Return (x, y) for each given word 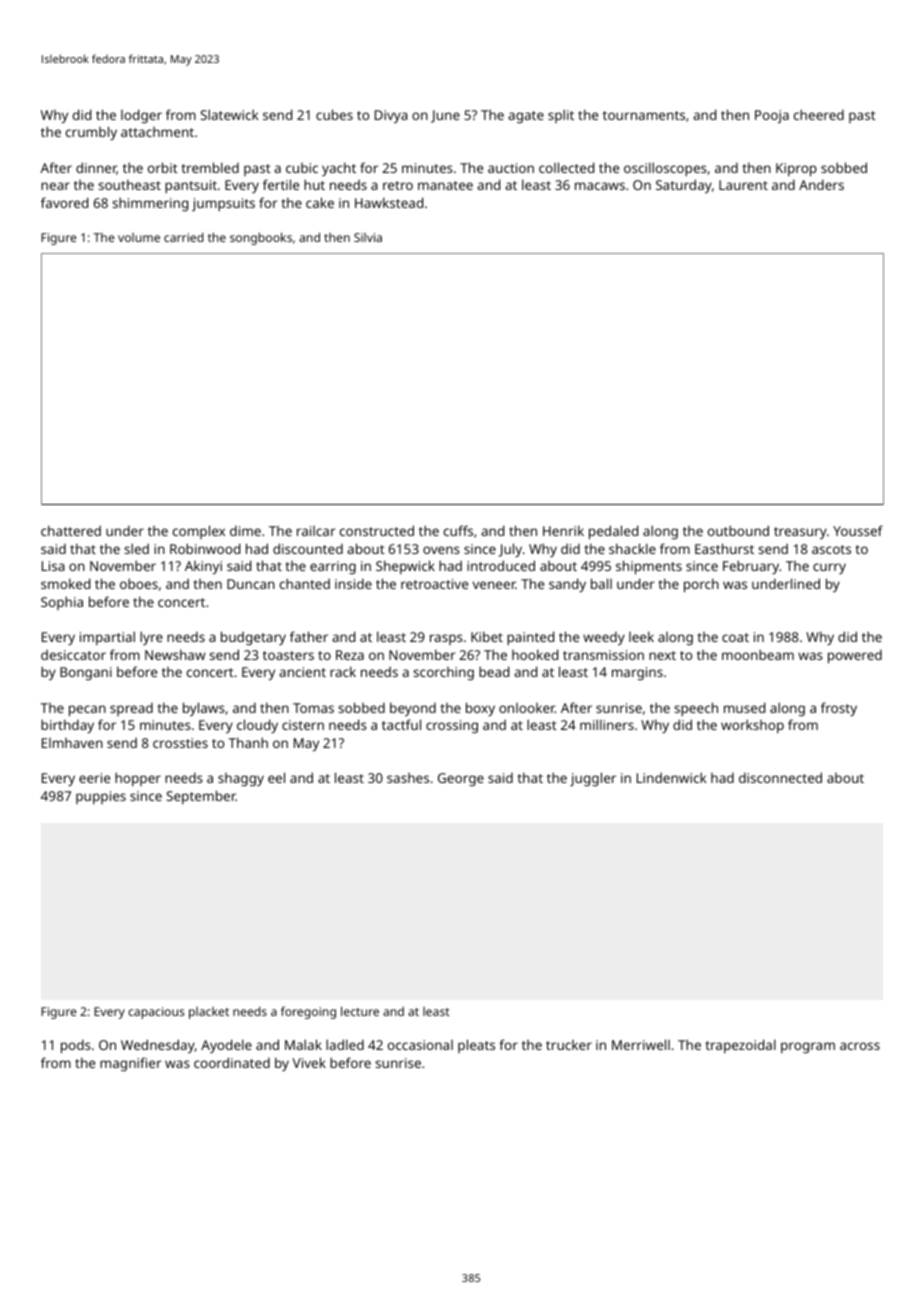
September (201, 797)
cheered (819, 114)
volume (139, 237)
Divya (391, 116)
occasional (420, 1045)
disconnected (780, 777)
